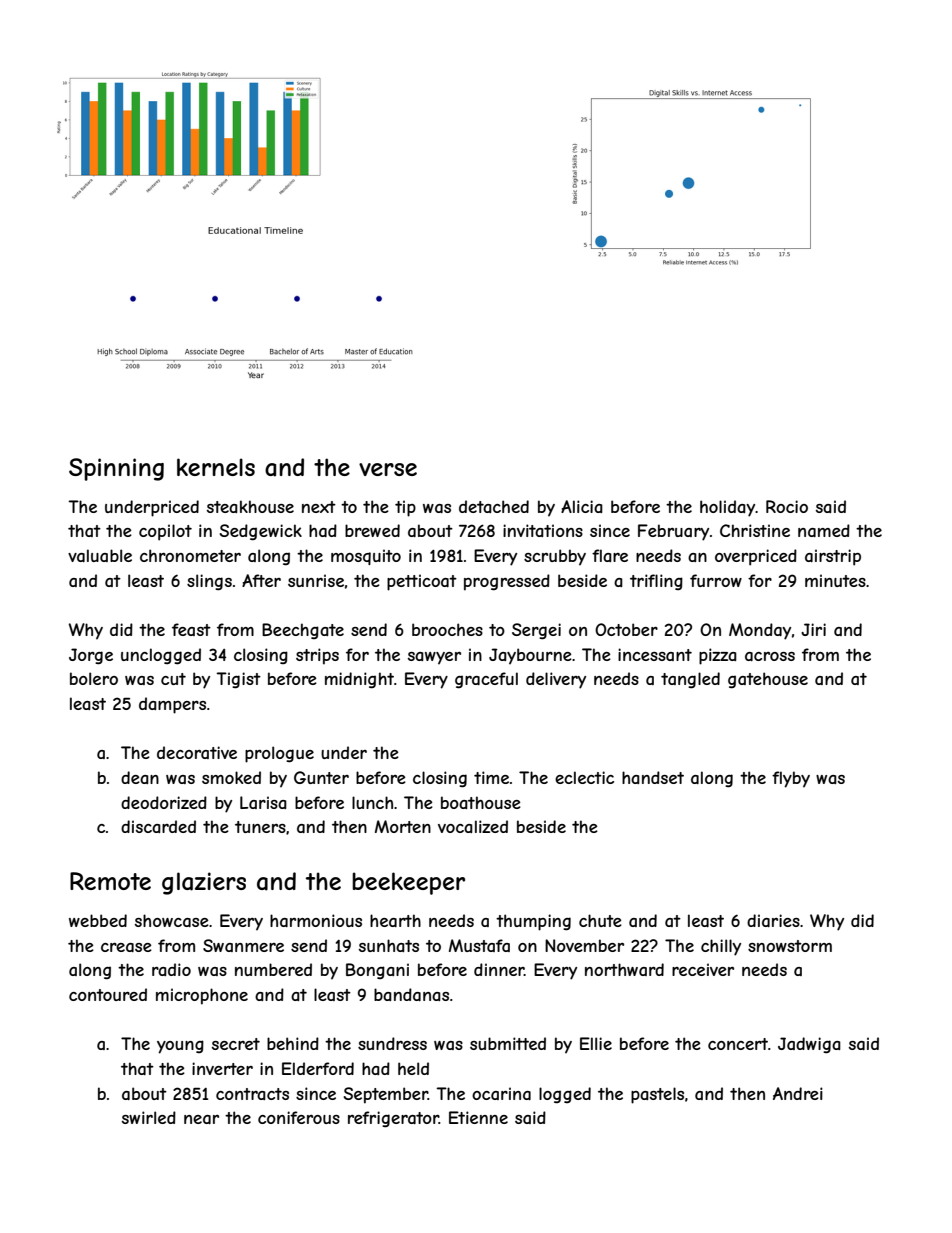  What do you see at coordinates (201, 1119) in the image?
I see `near` at bounding box center [201, 1119].
